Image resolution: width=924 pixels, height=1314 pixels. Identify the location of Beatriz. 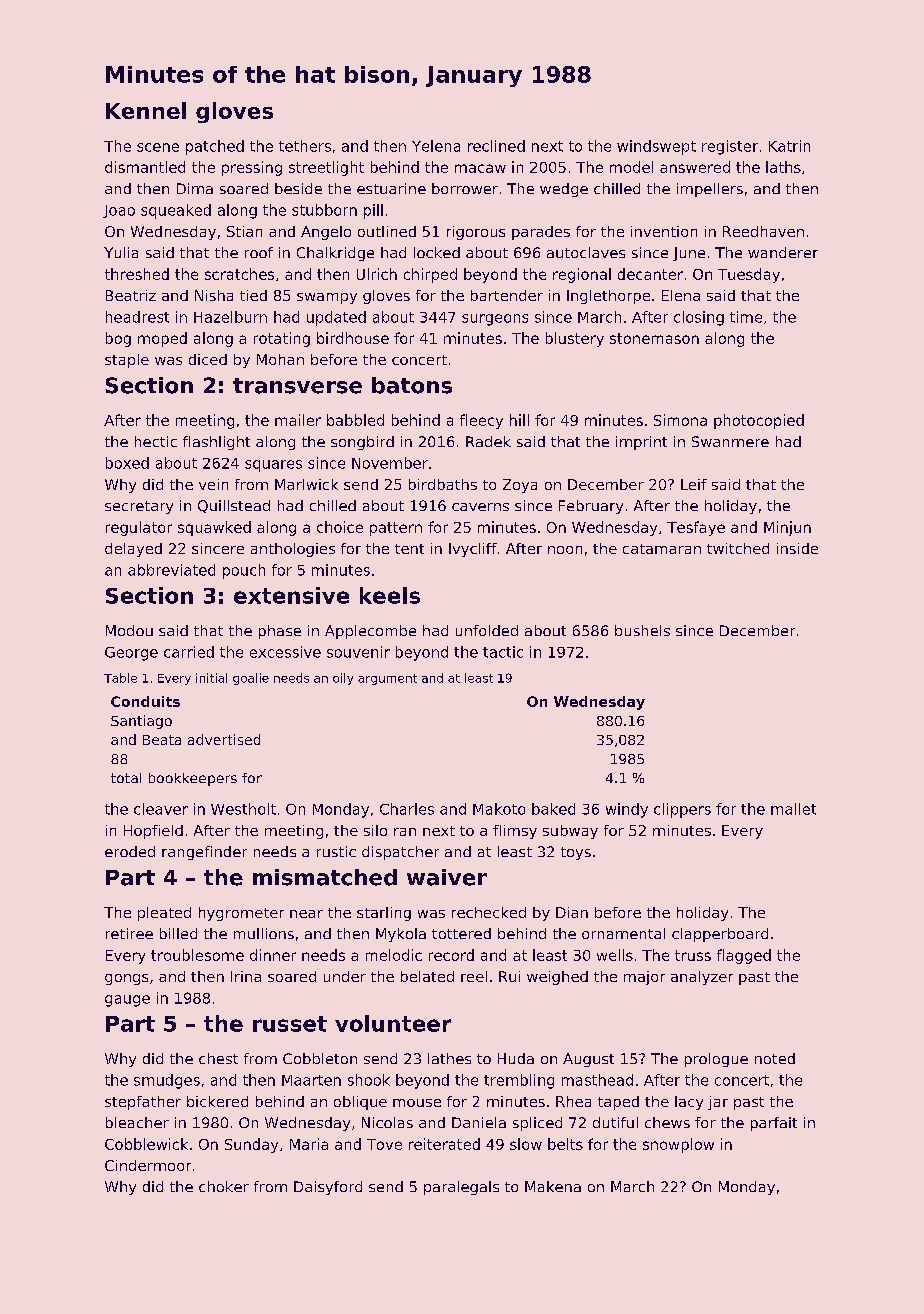
(131, 295).
